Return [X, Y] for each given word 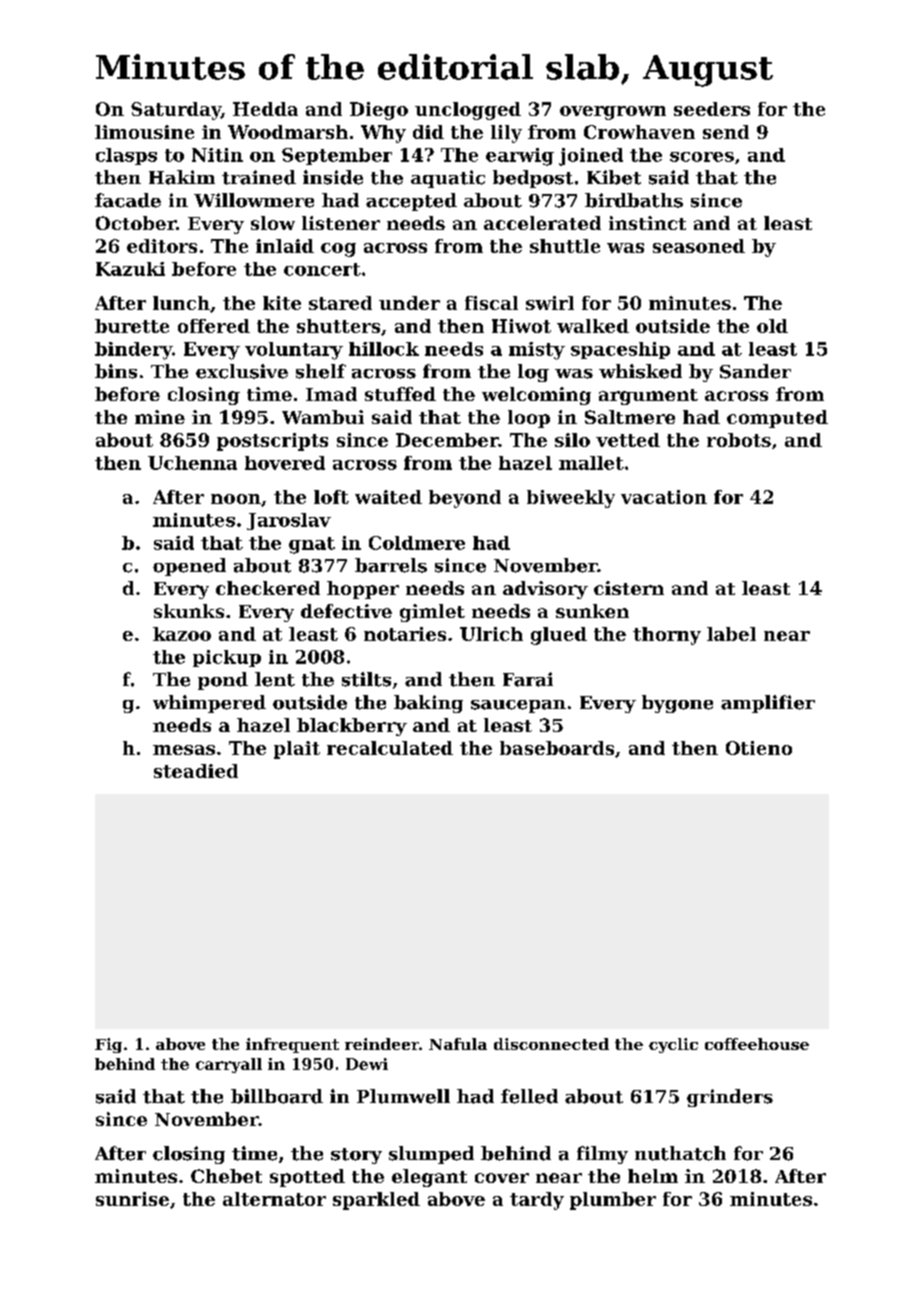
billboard [277, 1096]
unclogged [468, 111]
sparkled [376, 1201]
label [731, 634]
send [726, 132]
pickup [227, 658]
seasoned [699, 246]
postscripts [272, 442]
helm [653, 1176]
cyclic [673, 1045]
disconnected [551, 1044]
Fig [108, 1045]
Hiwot [521, 326]
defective [346, 611]
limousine [144, 132]
